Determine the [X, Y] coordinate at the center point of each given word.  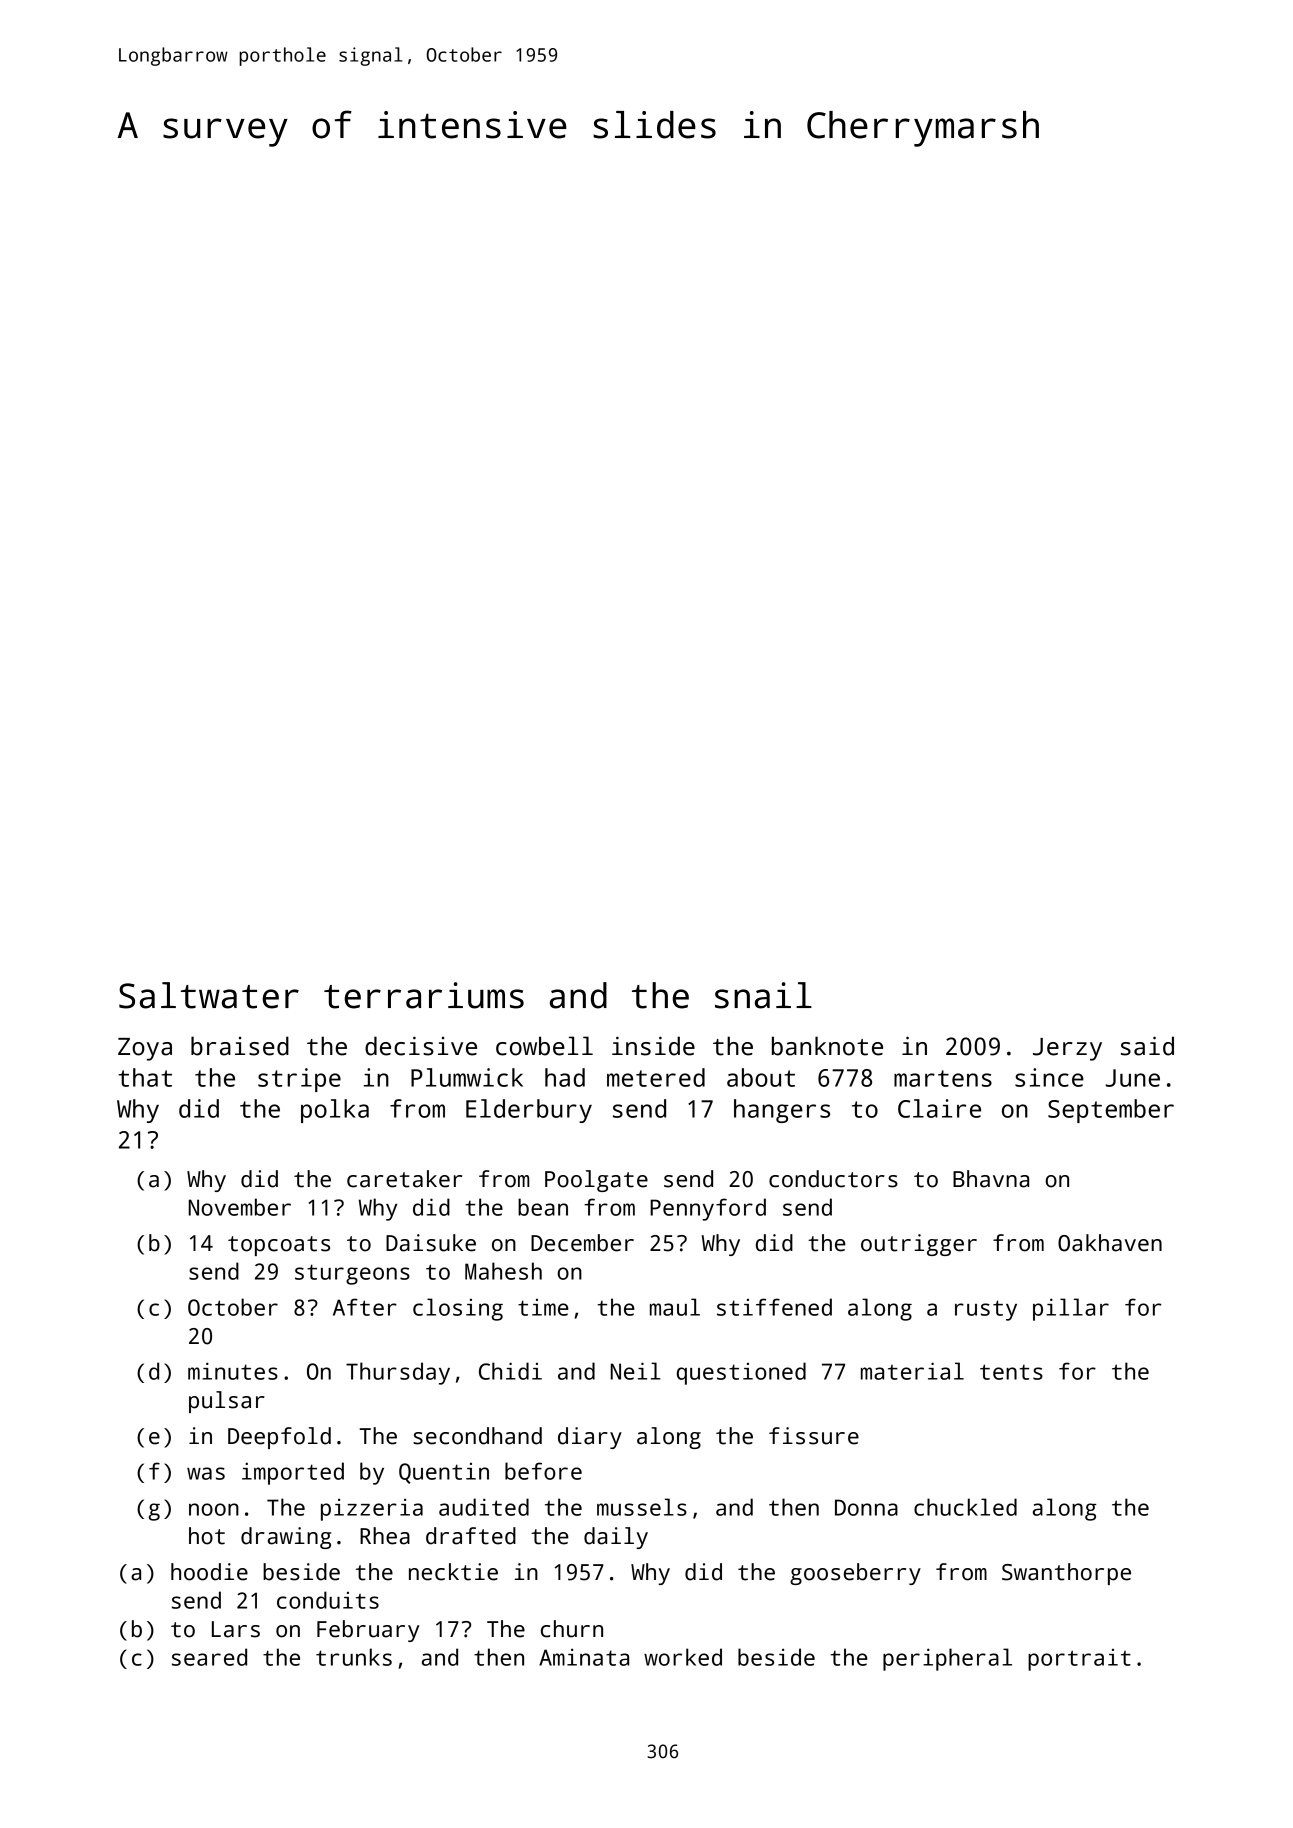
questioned [741, 1373]
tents [1011, 1372]
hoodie [209, 1572]
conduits [328, 1600]
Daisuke [431, 1243]
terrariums [424, 995]
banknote [827, 1046]
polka [335, 1111]
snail [763, 995]
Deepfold [279, 1438]
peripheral [947, 1659]
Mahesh [503, 1271]
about [761, 1077]
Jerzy [1067, 1049]
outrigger [919, 1245]
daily [616, 1538]
